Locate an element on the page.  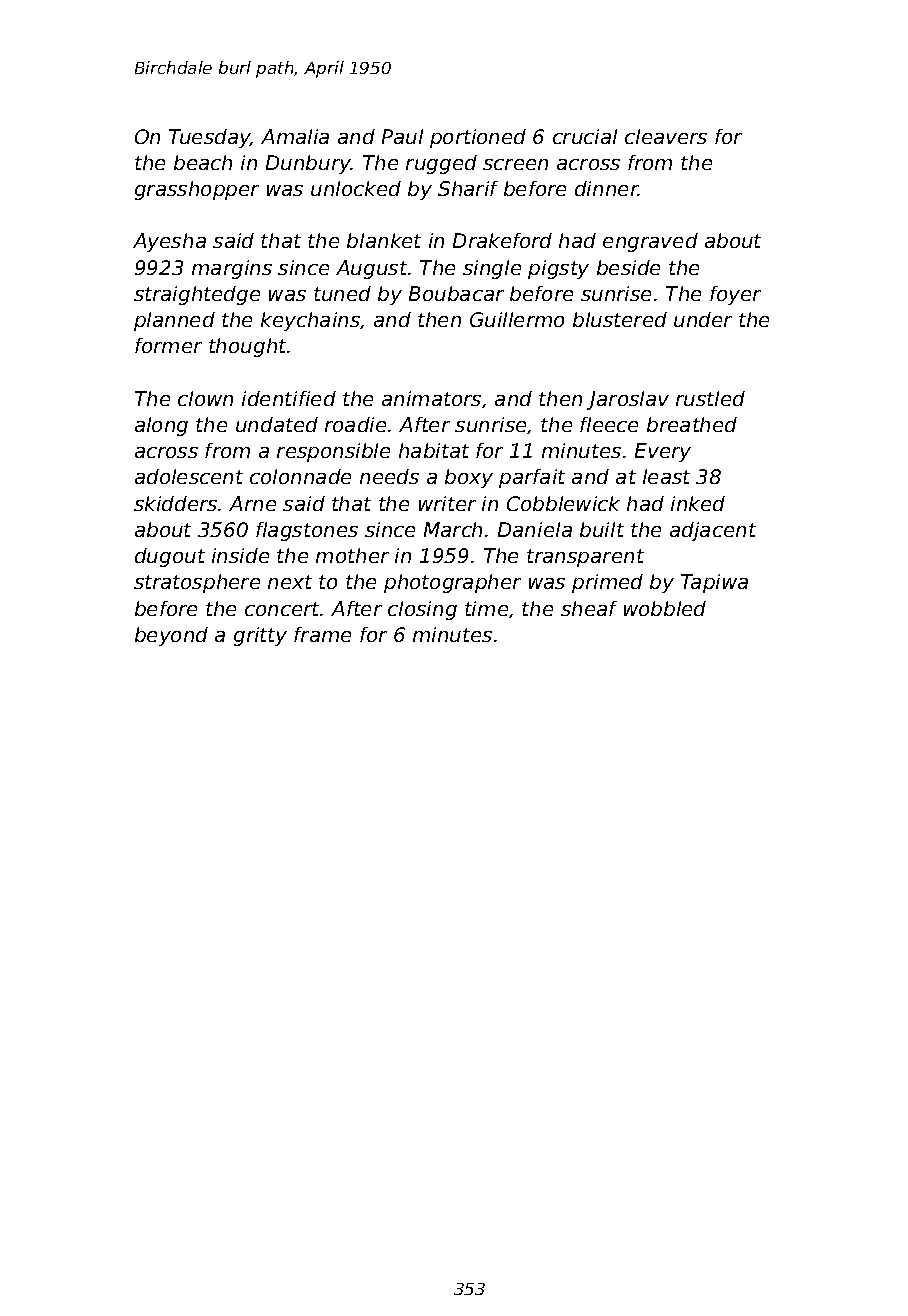
cleavers is located at coordinates (666, 136).
